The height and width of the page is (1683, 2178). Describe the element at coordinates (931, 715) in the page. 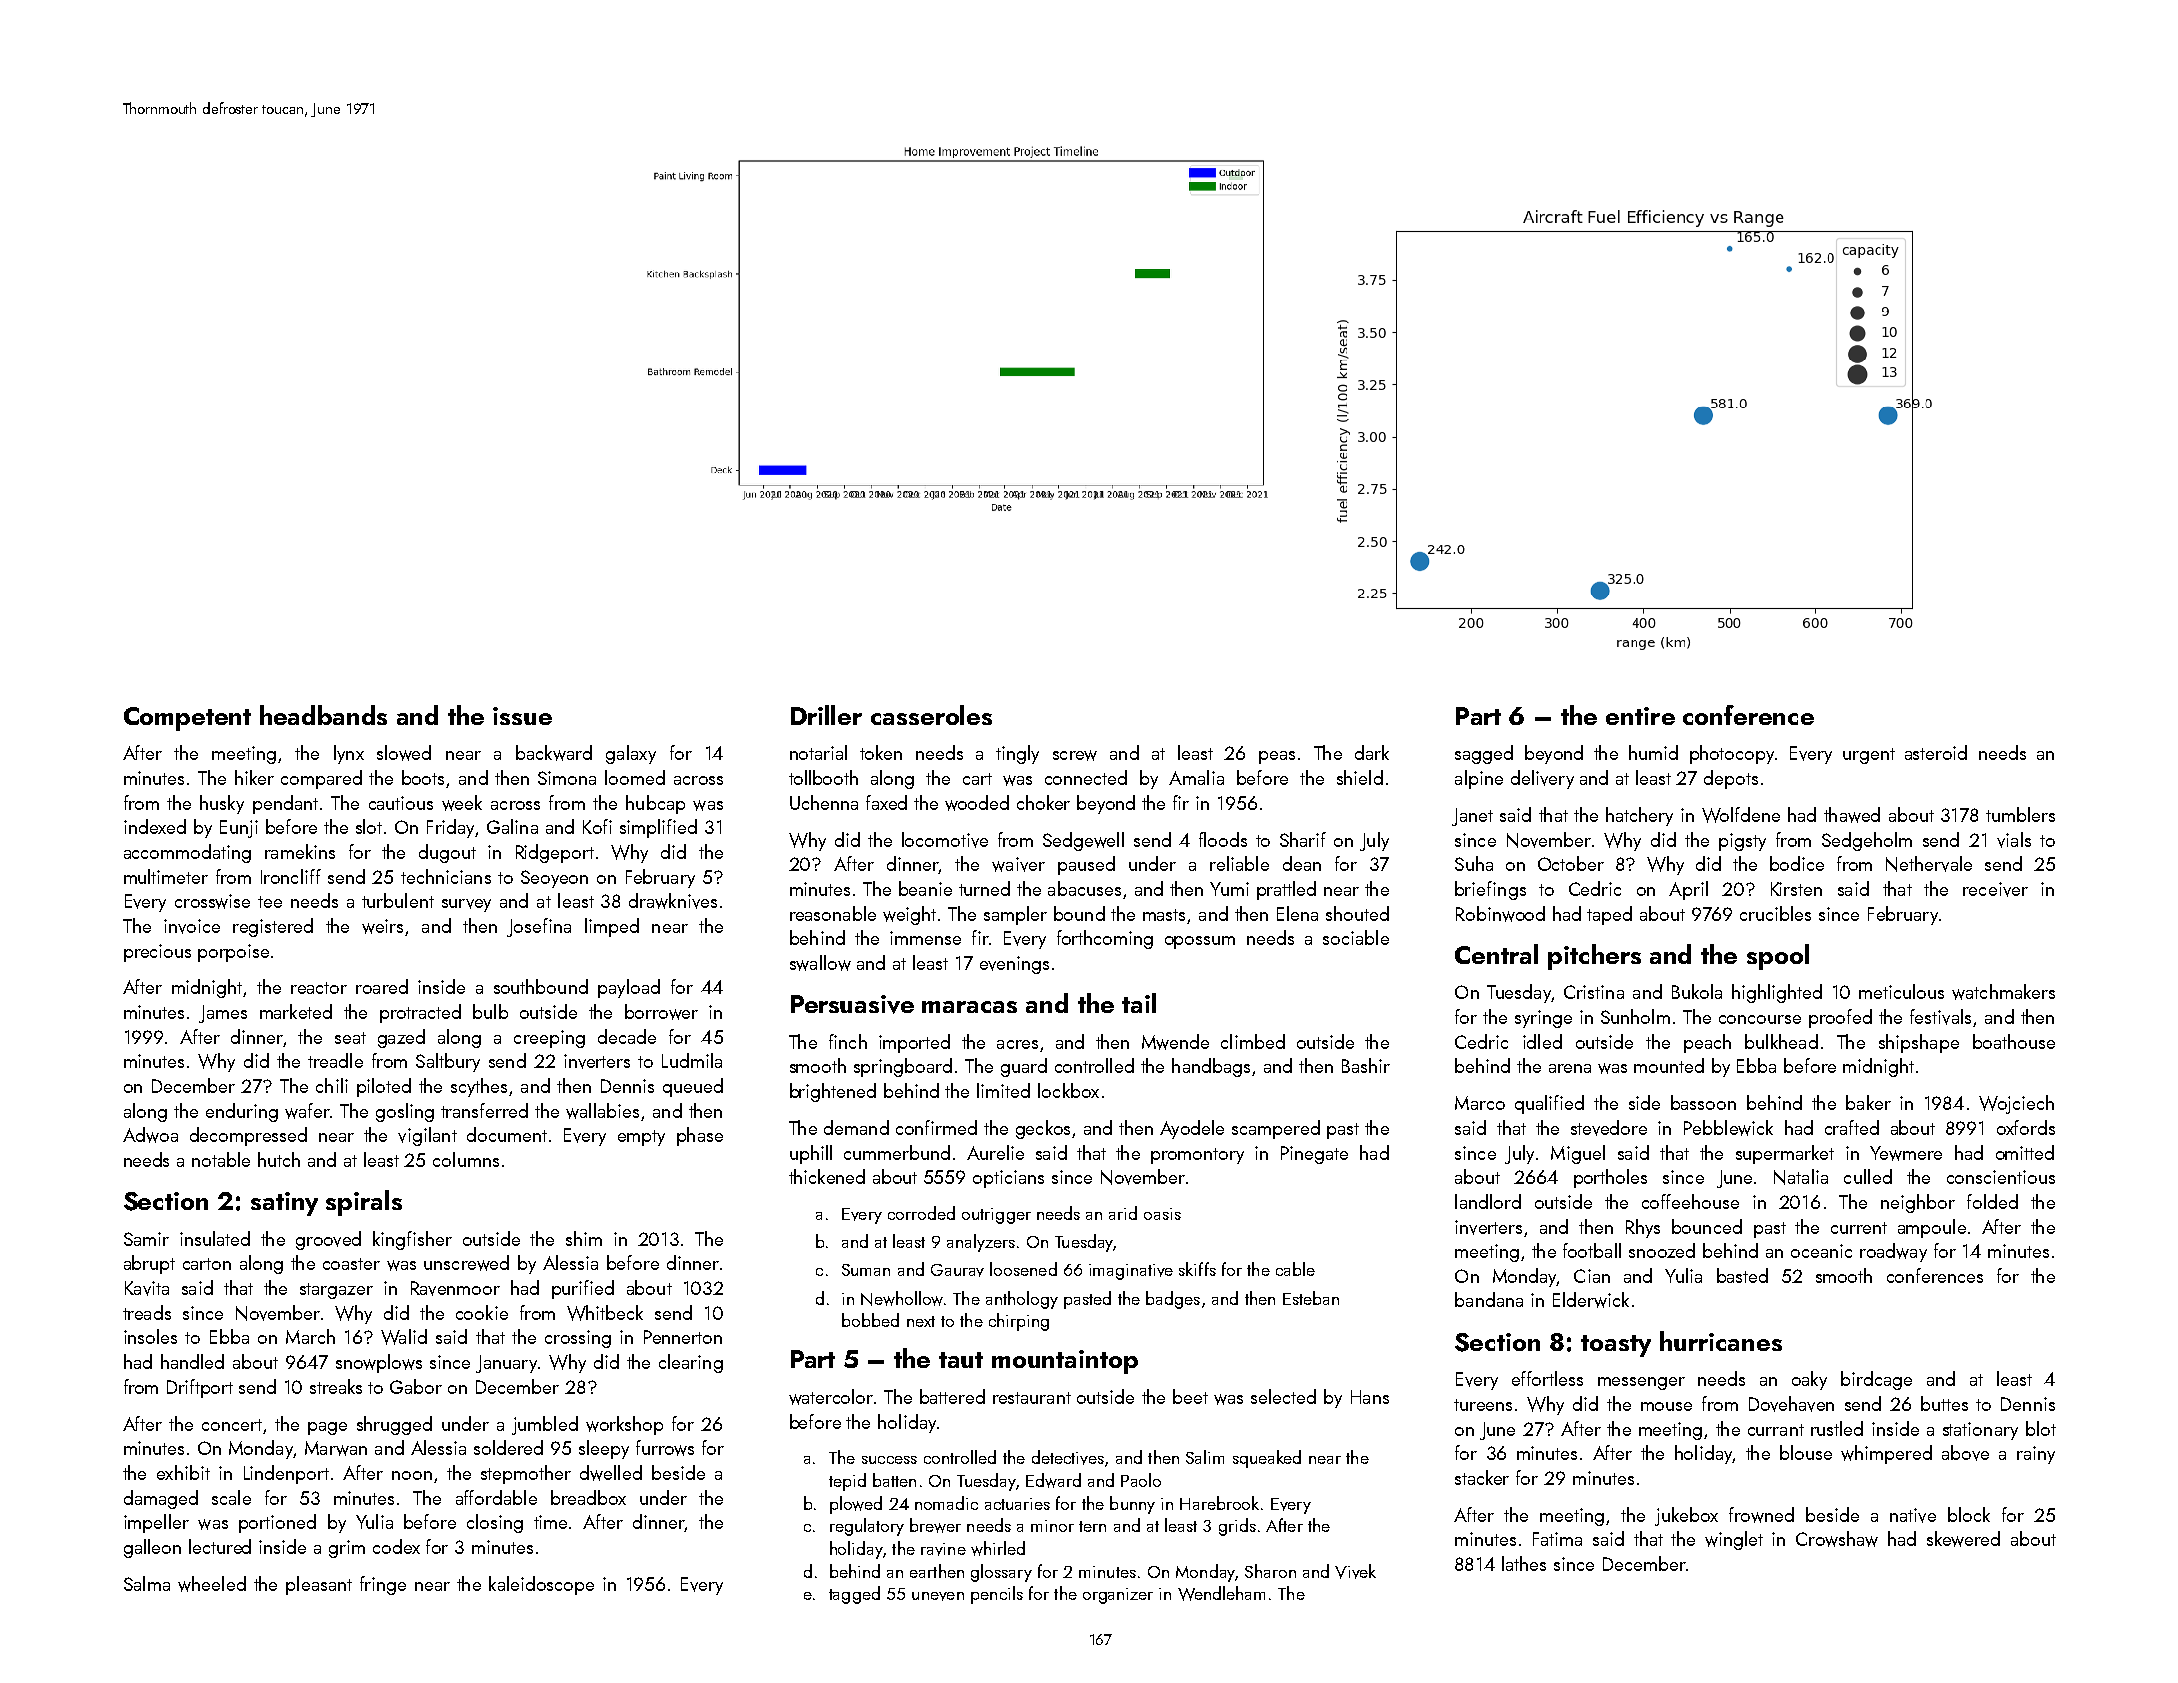

I see `casseroles` at that location.
